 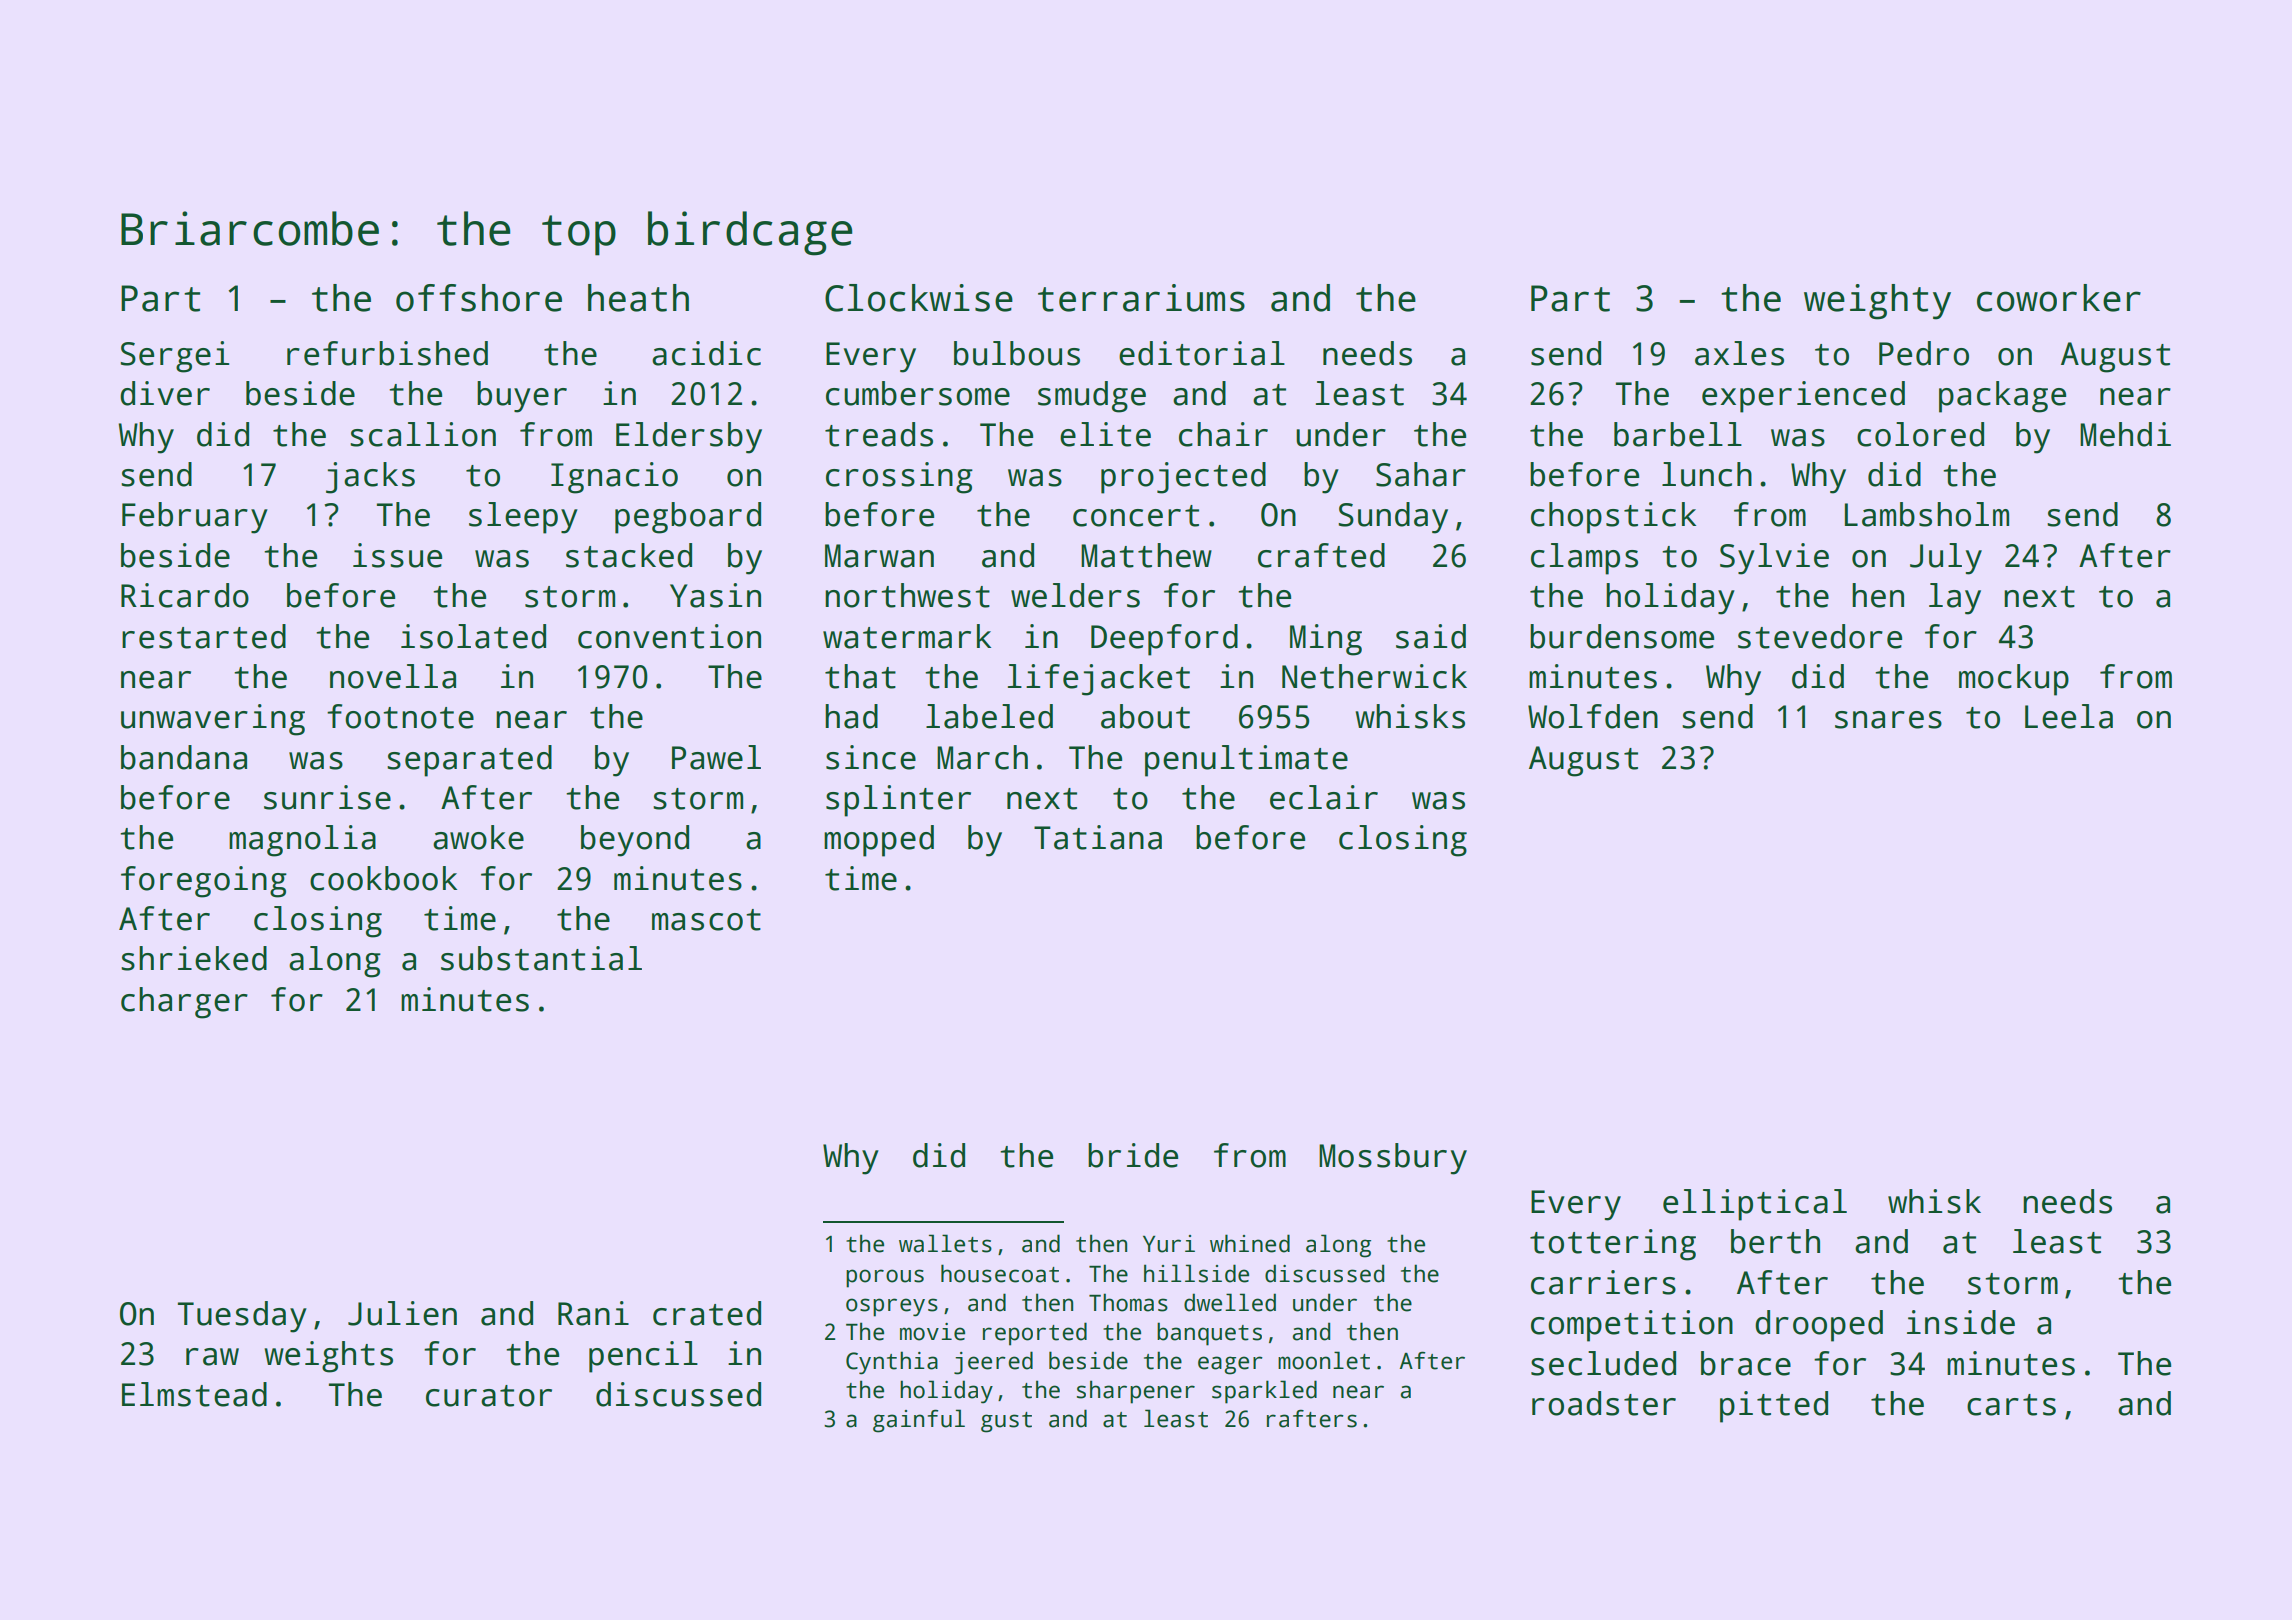 I want to click on offshore, so click(x=479, y=298).
